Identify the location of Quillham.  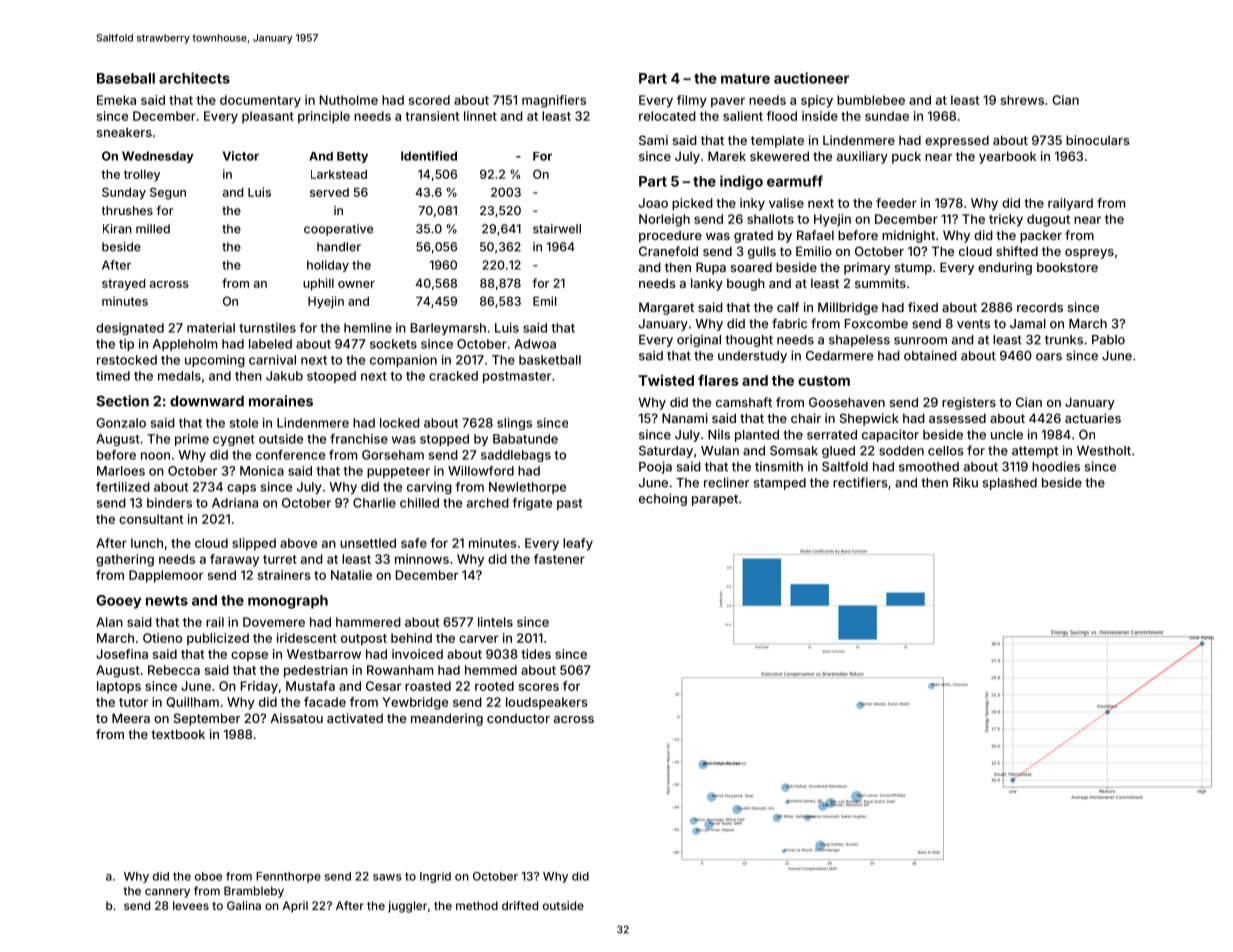
(192, 702).
